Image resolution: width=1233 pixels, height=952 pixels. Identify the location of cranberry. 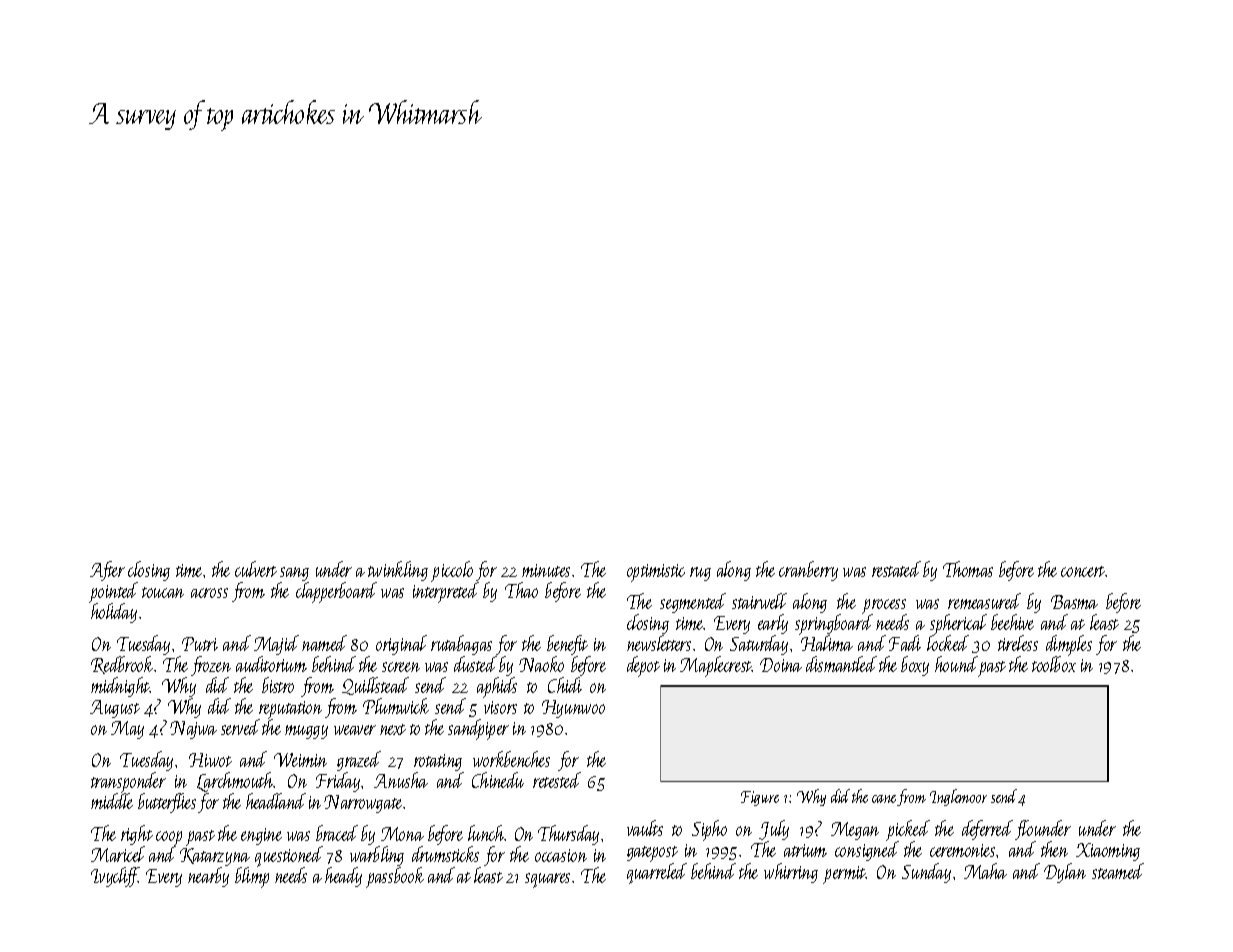
(808, 571).
